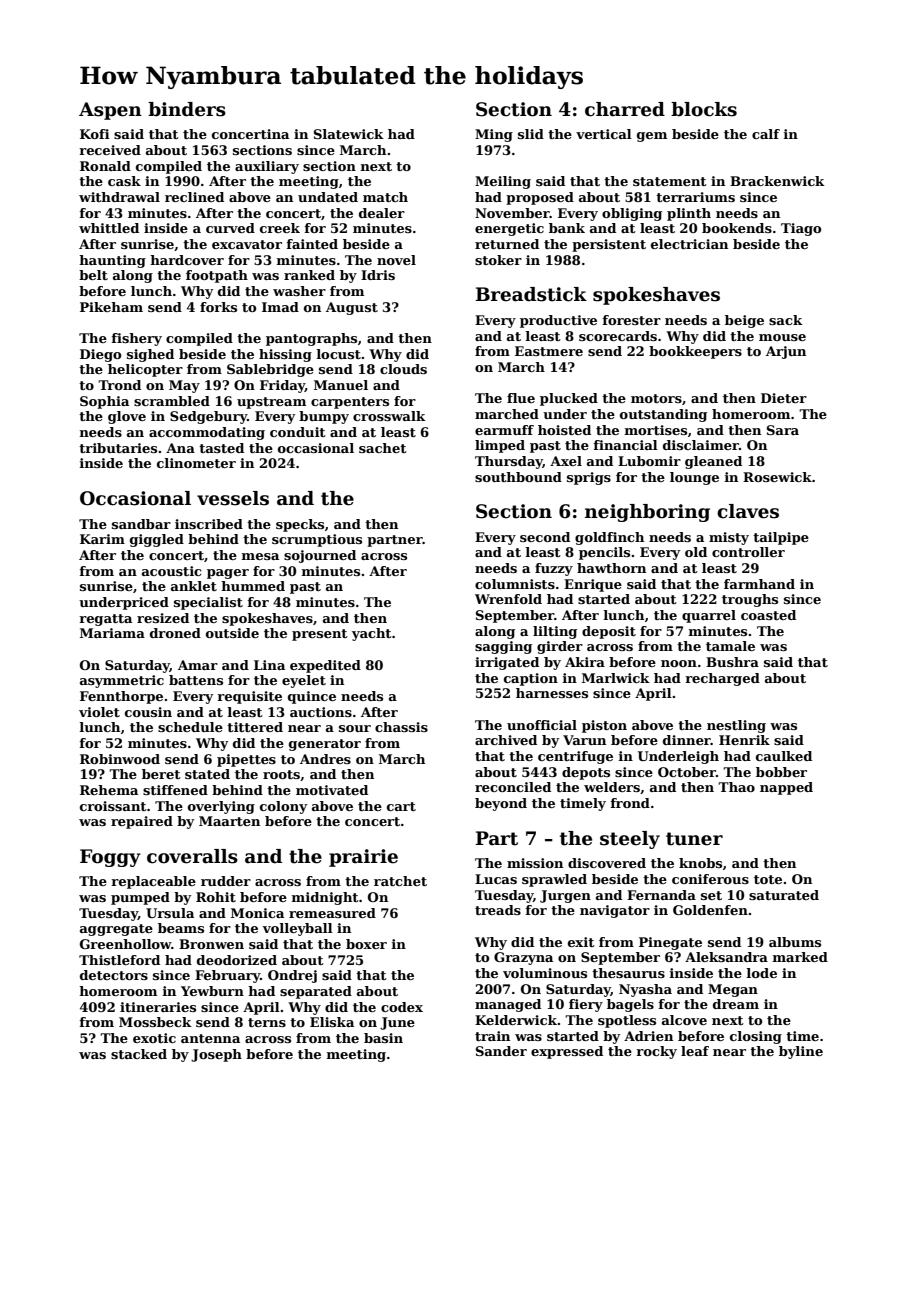 This document has width=908, height=1316. What do you see at coordinates (652, 137) in the document?
I see `gem` at bounding box center [652, 137].
